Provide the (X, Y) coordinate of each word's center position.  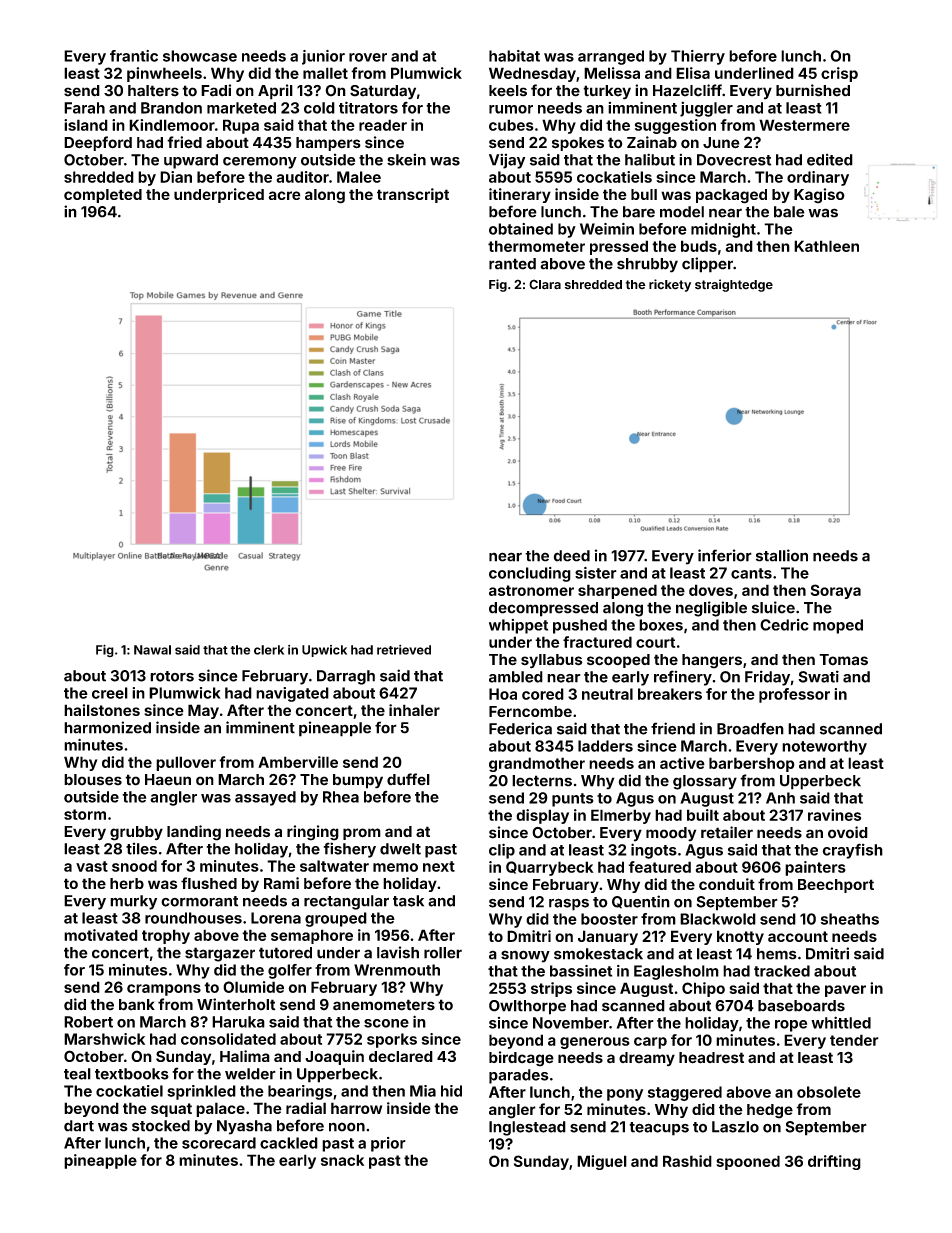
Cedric (784, 625)
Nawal (152, 650)
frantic (134, 56)
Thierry (698, 57)
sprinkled (201, 1092)
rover (368, 57)
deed (572, 556)
